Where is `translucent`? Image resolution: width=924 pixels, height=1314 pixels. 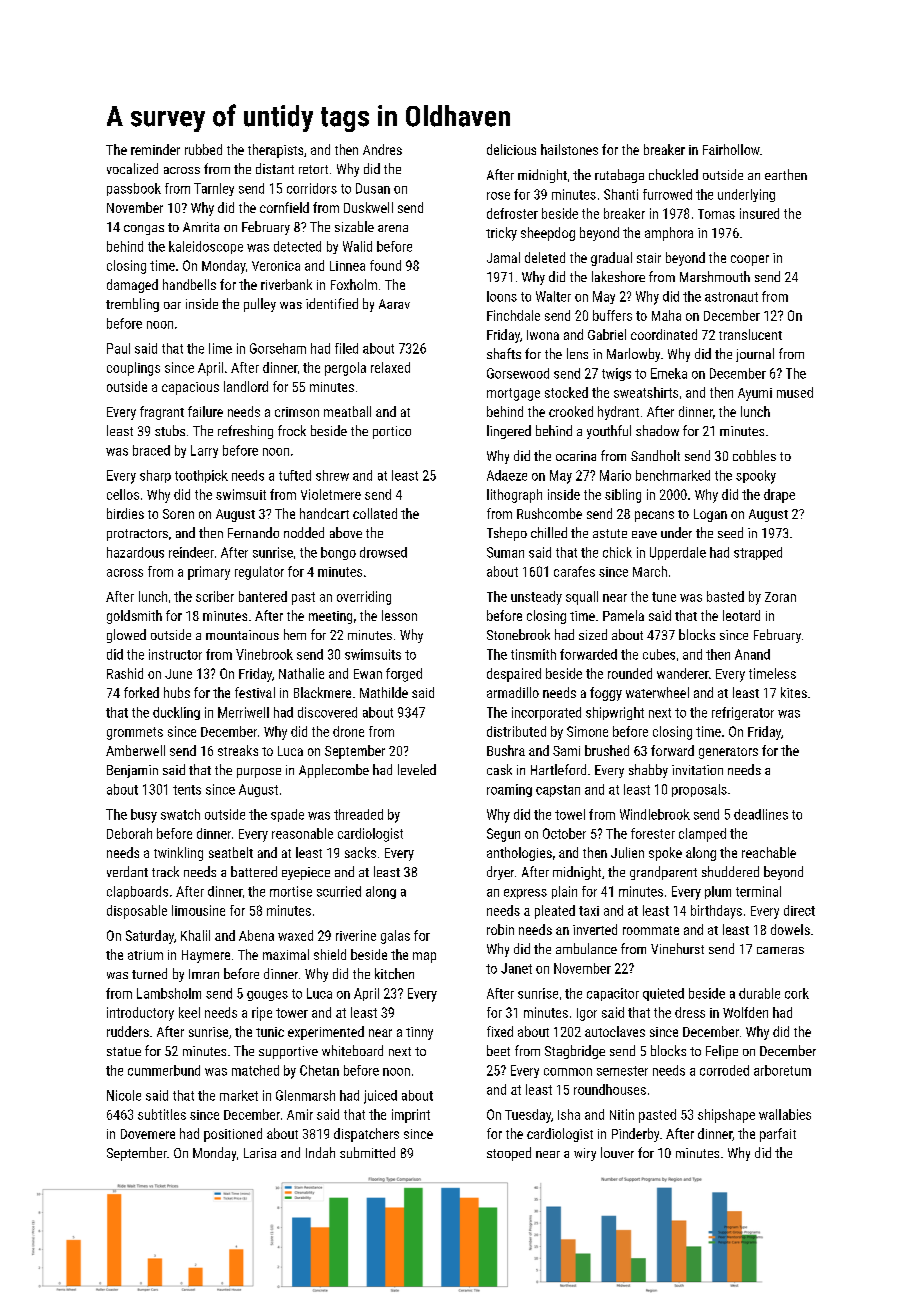
translucent is located at coordinates (750, 334).
